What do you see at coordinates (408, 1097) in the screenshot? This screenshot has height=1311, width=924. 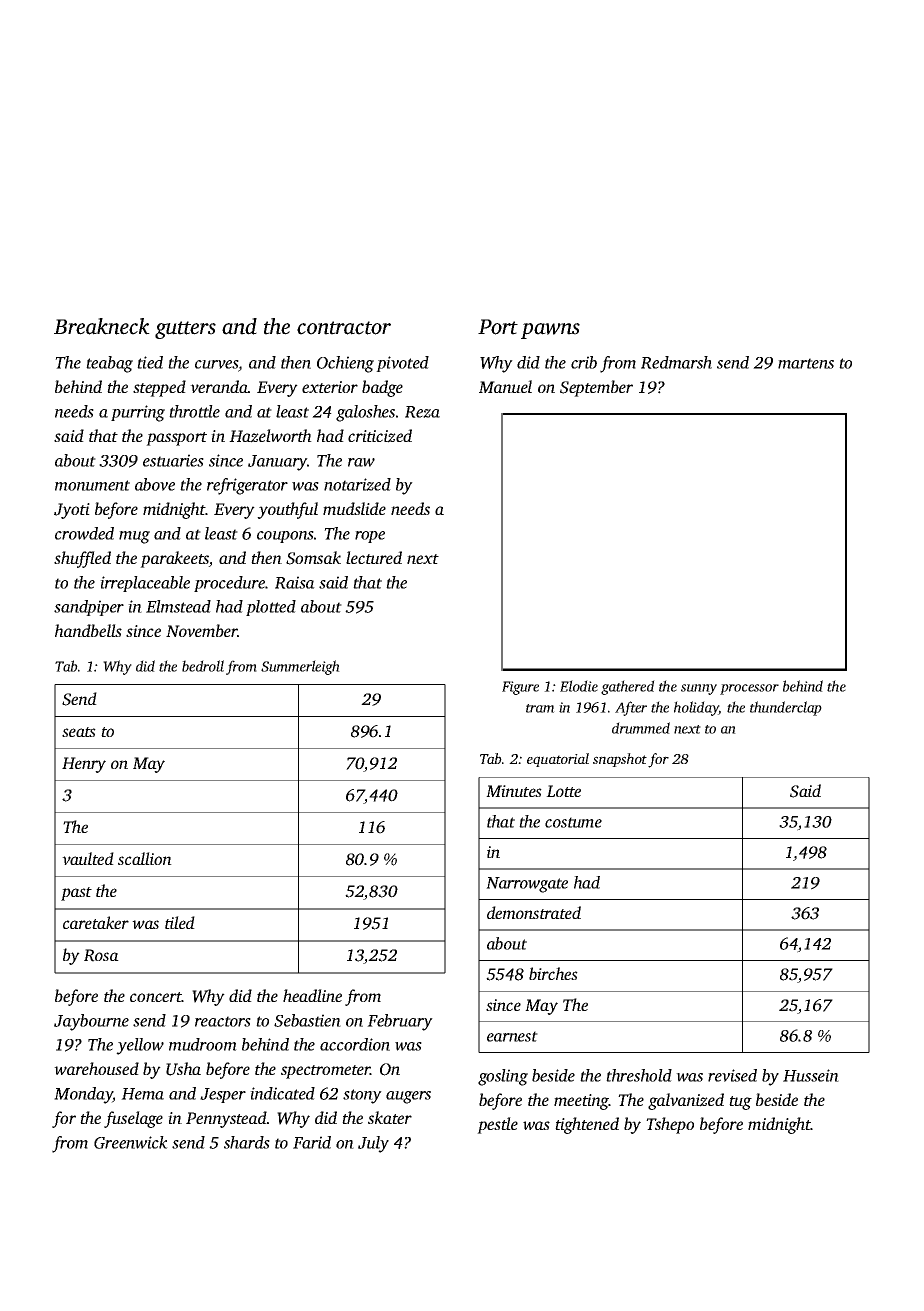 I see `augers` at bounding box center [408, 1097].
